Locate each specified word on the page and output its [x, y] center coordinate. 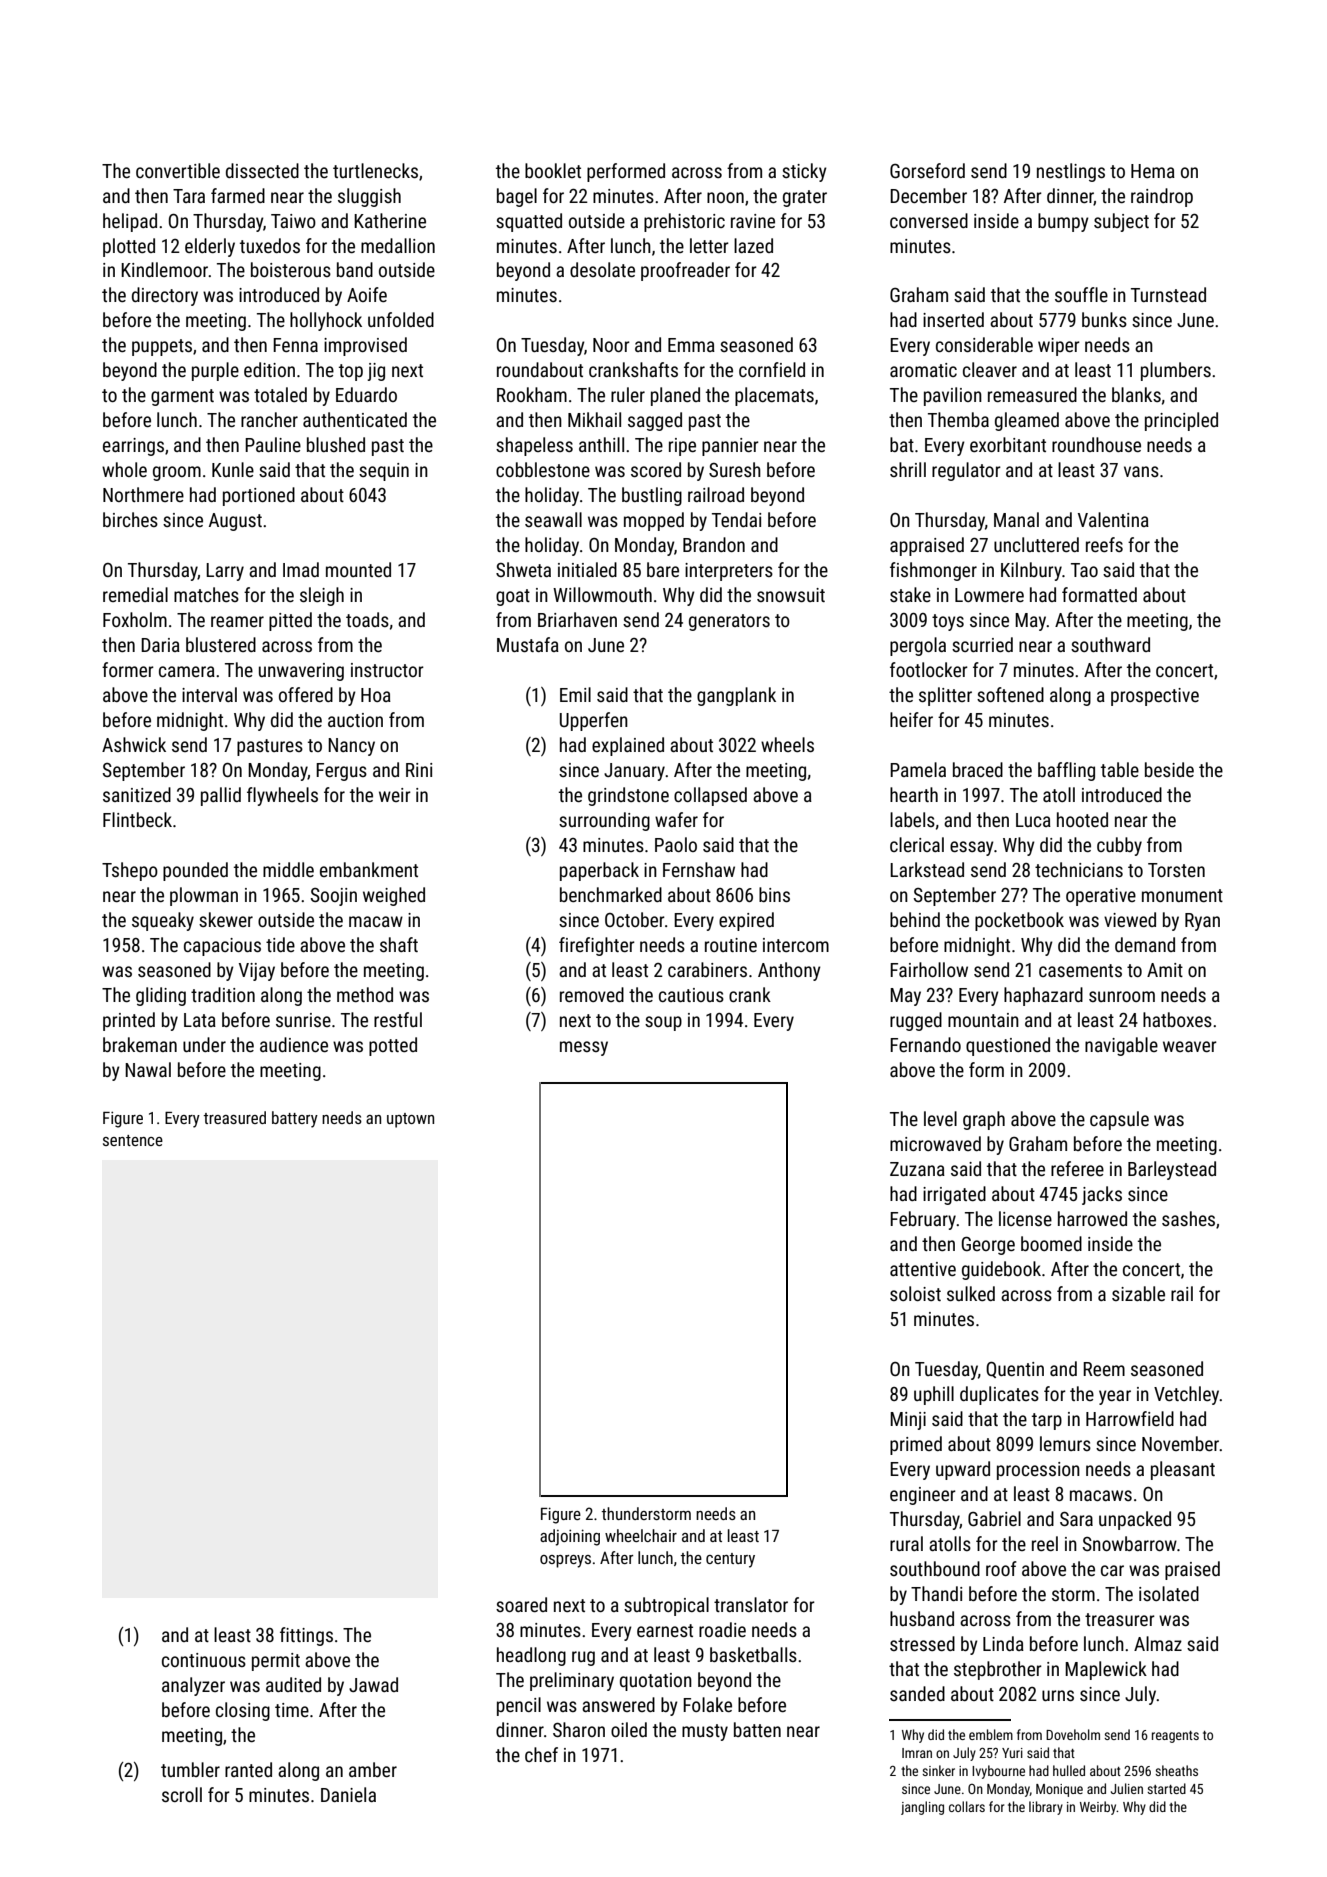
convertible [178, 170]
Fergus [341, 772]
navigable [1121, 1046]
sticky [804, 172]
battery [295, 1119]
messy [584, 1048]
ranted [248, 1769]
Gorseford [927, 170]
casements [1080, 970]
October [635, 919]
